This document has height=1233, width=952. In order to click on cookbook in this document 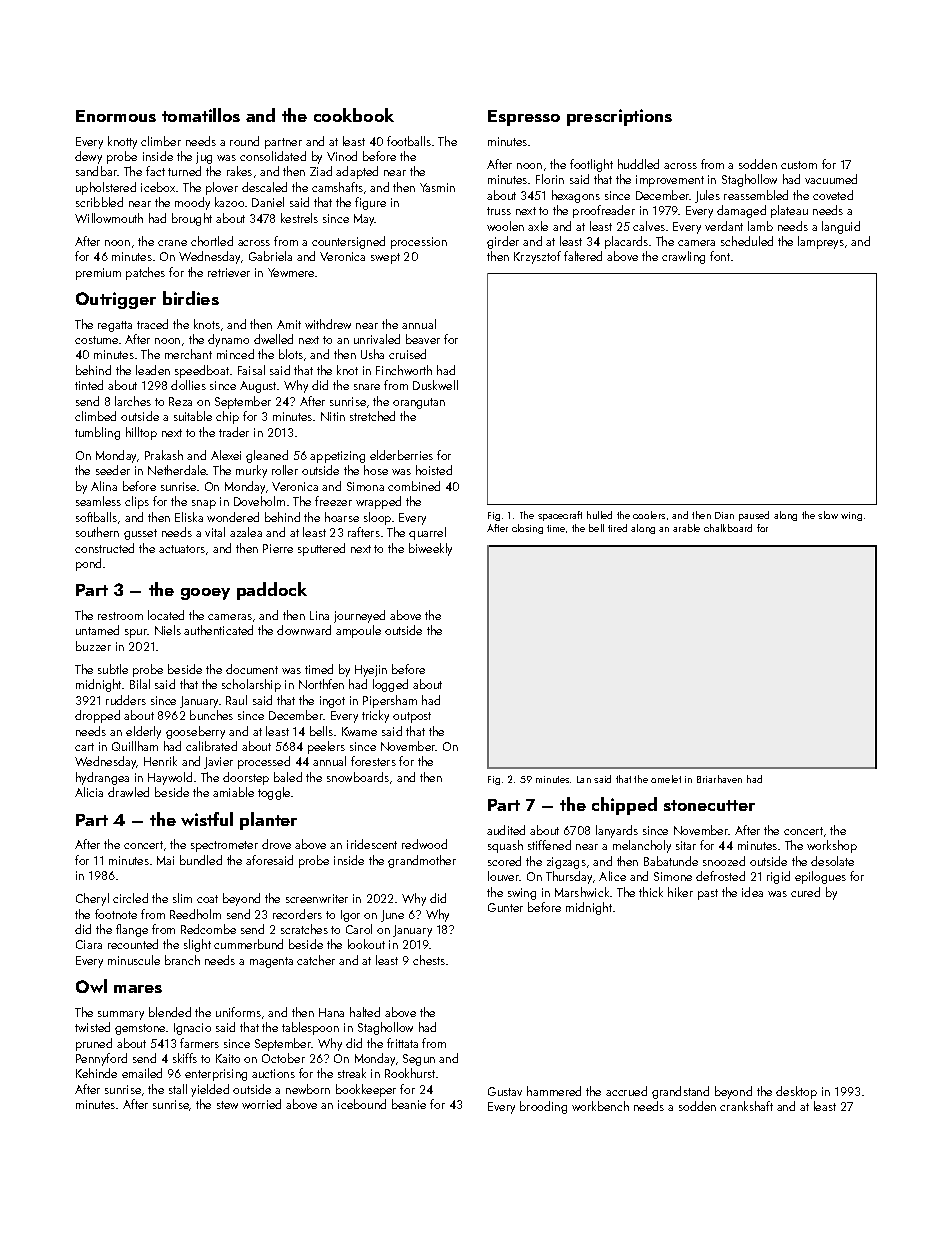, I will do `click(354, 115)`.
